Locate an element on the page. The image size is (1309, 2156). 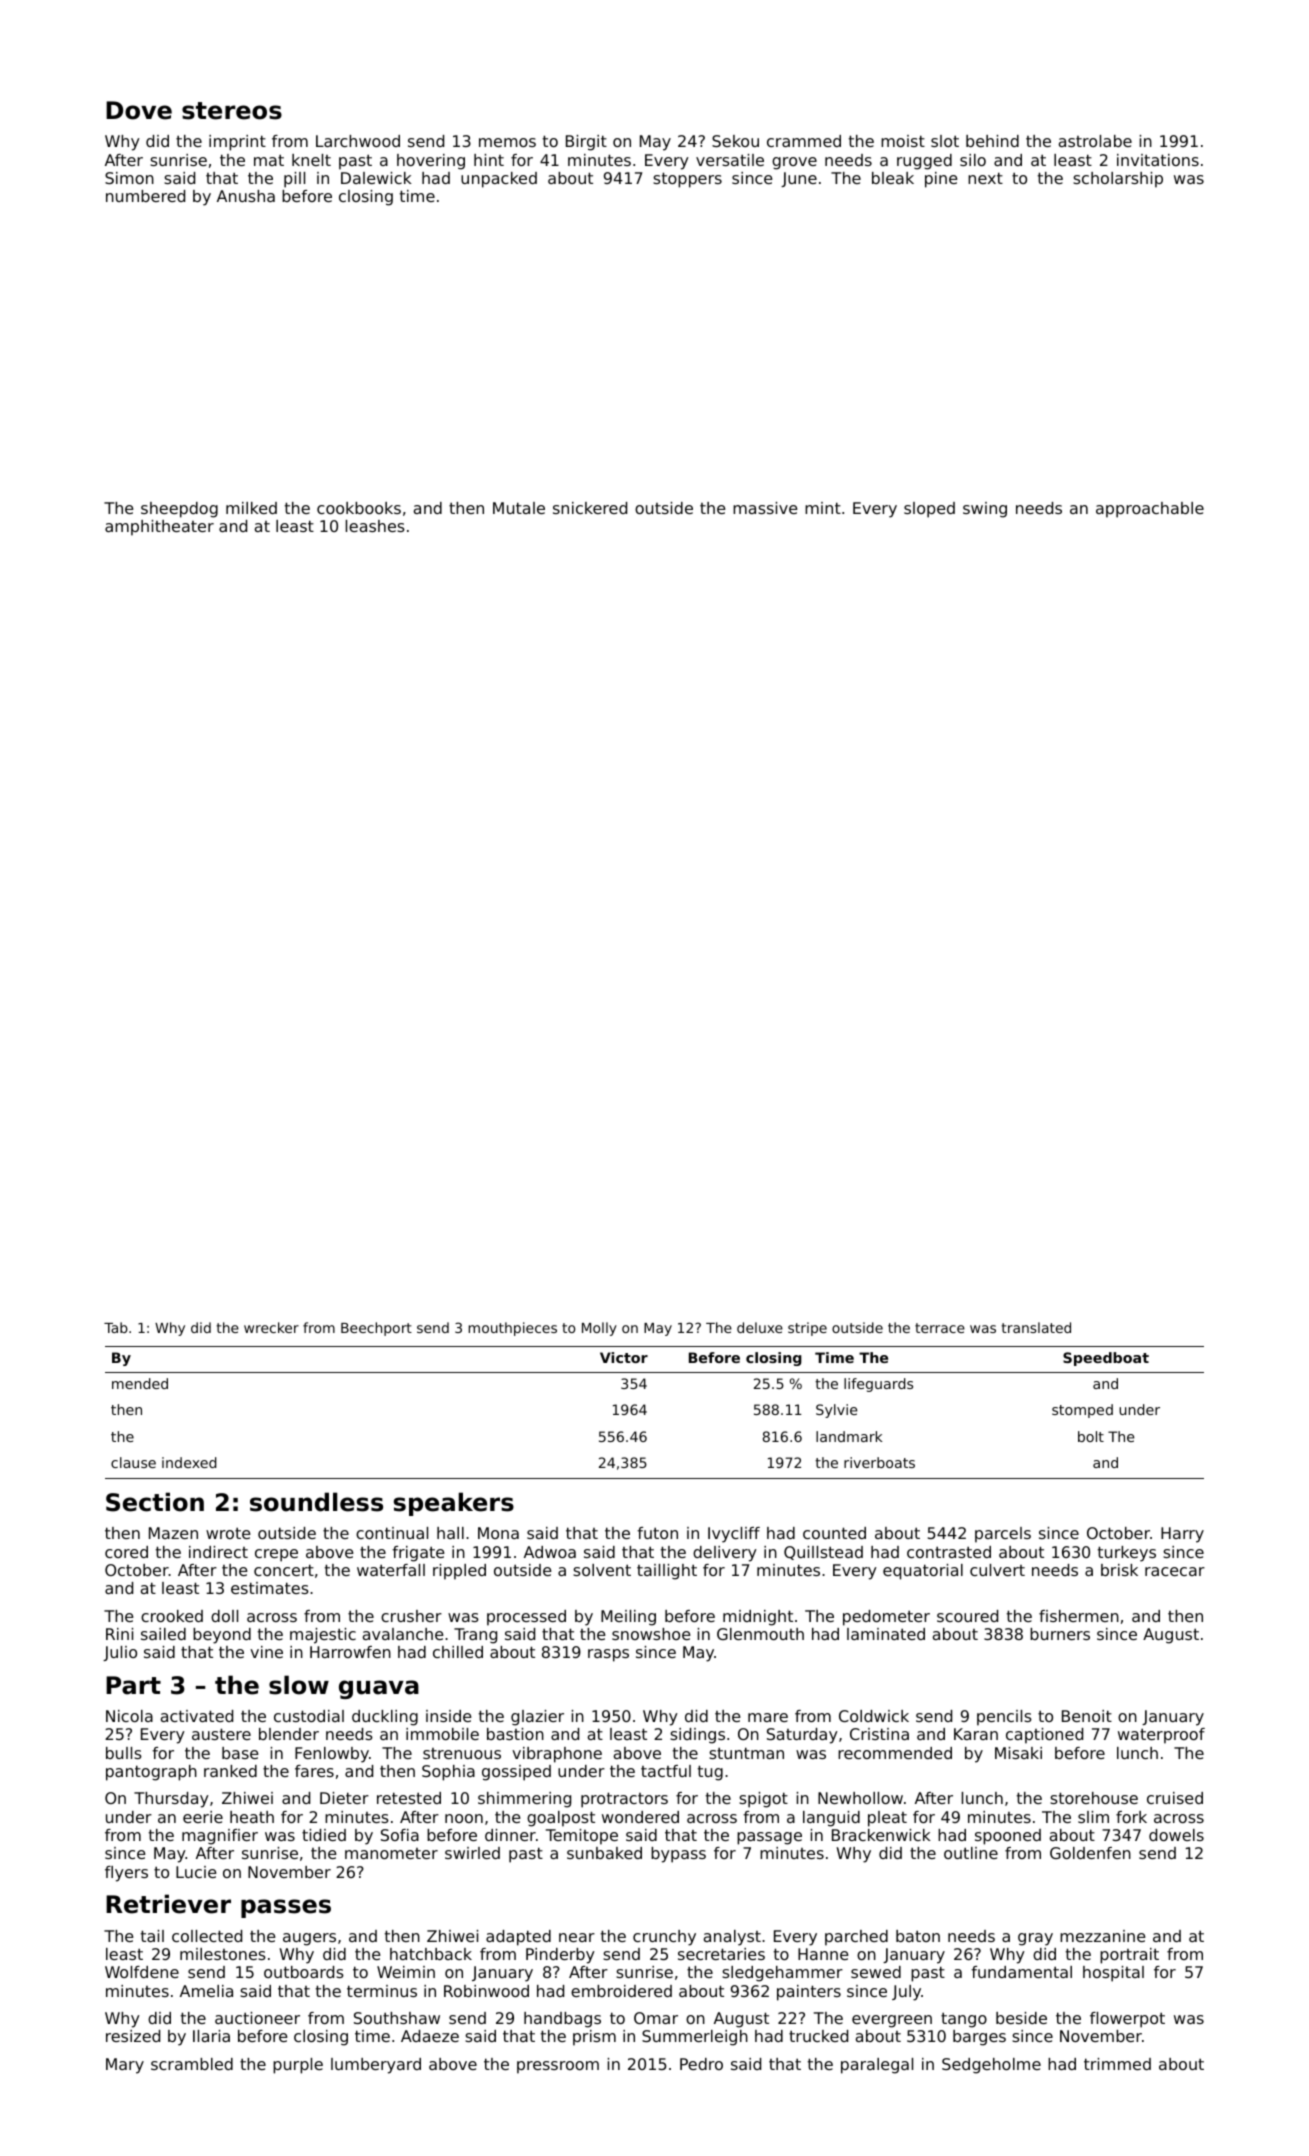
June is located at coordinates (799, 179).
